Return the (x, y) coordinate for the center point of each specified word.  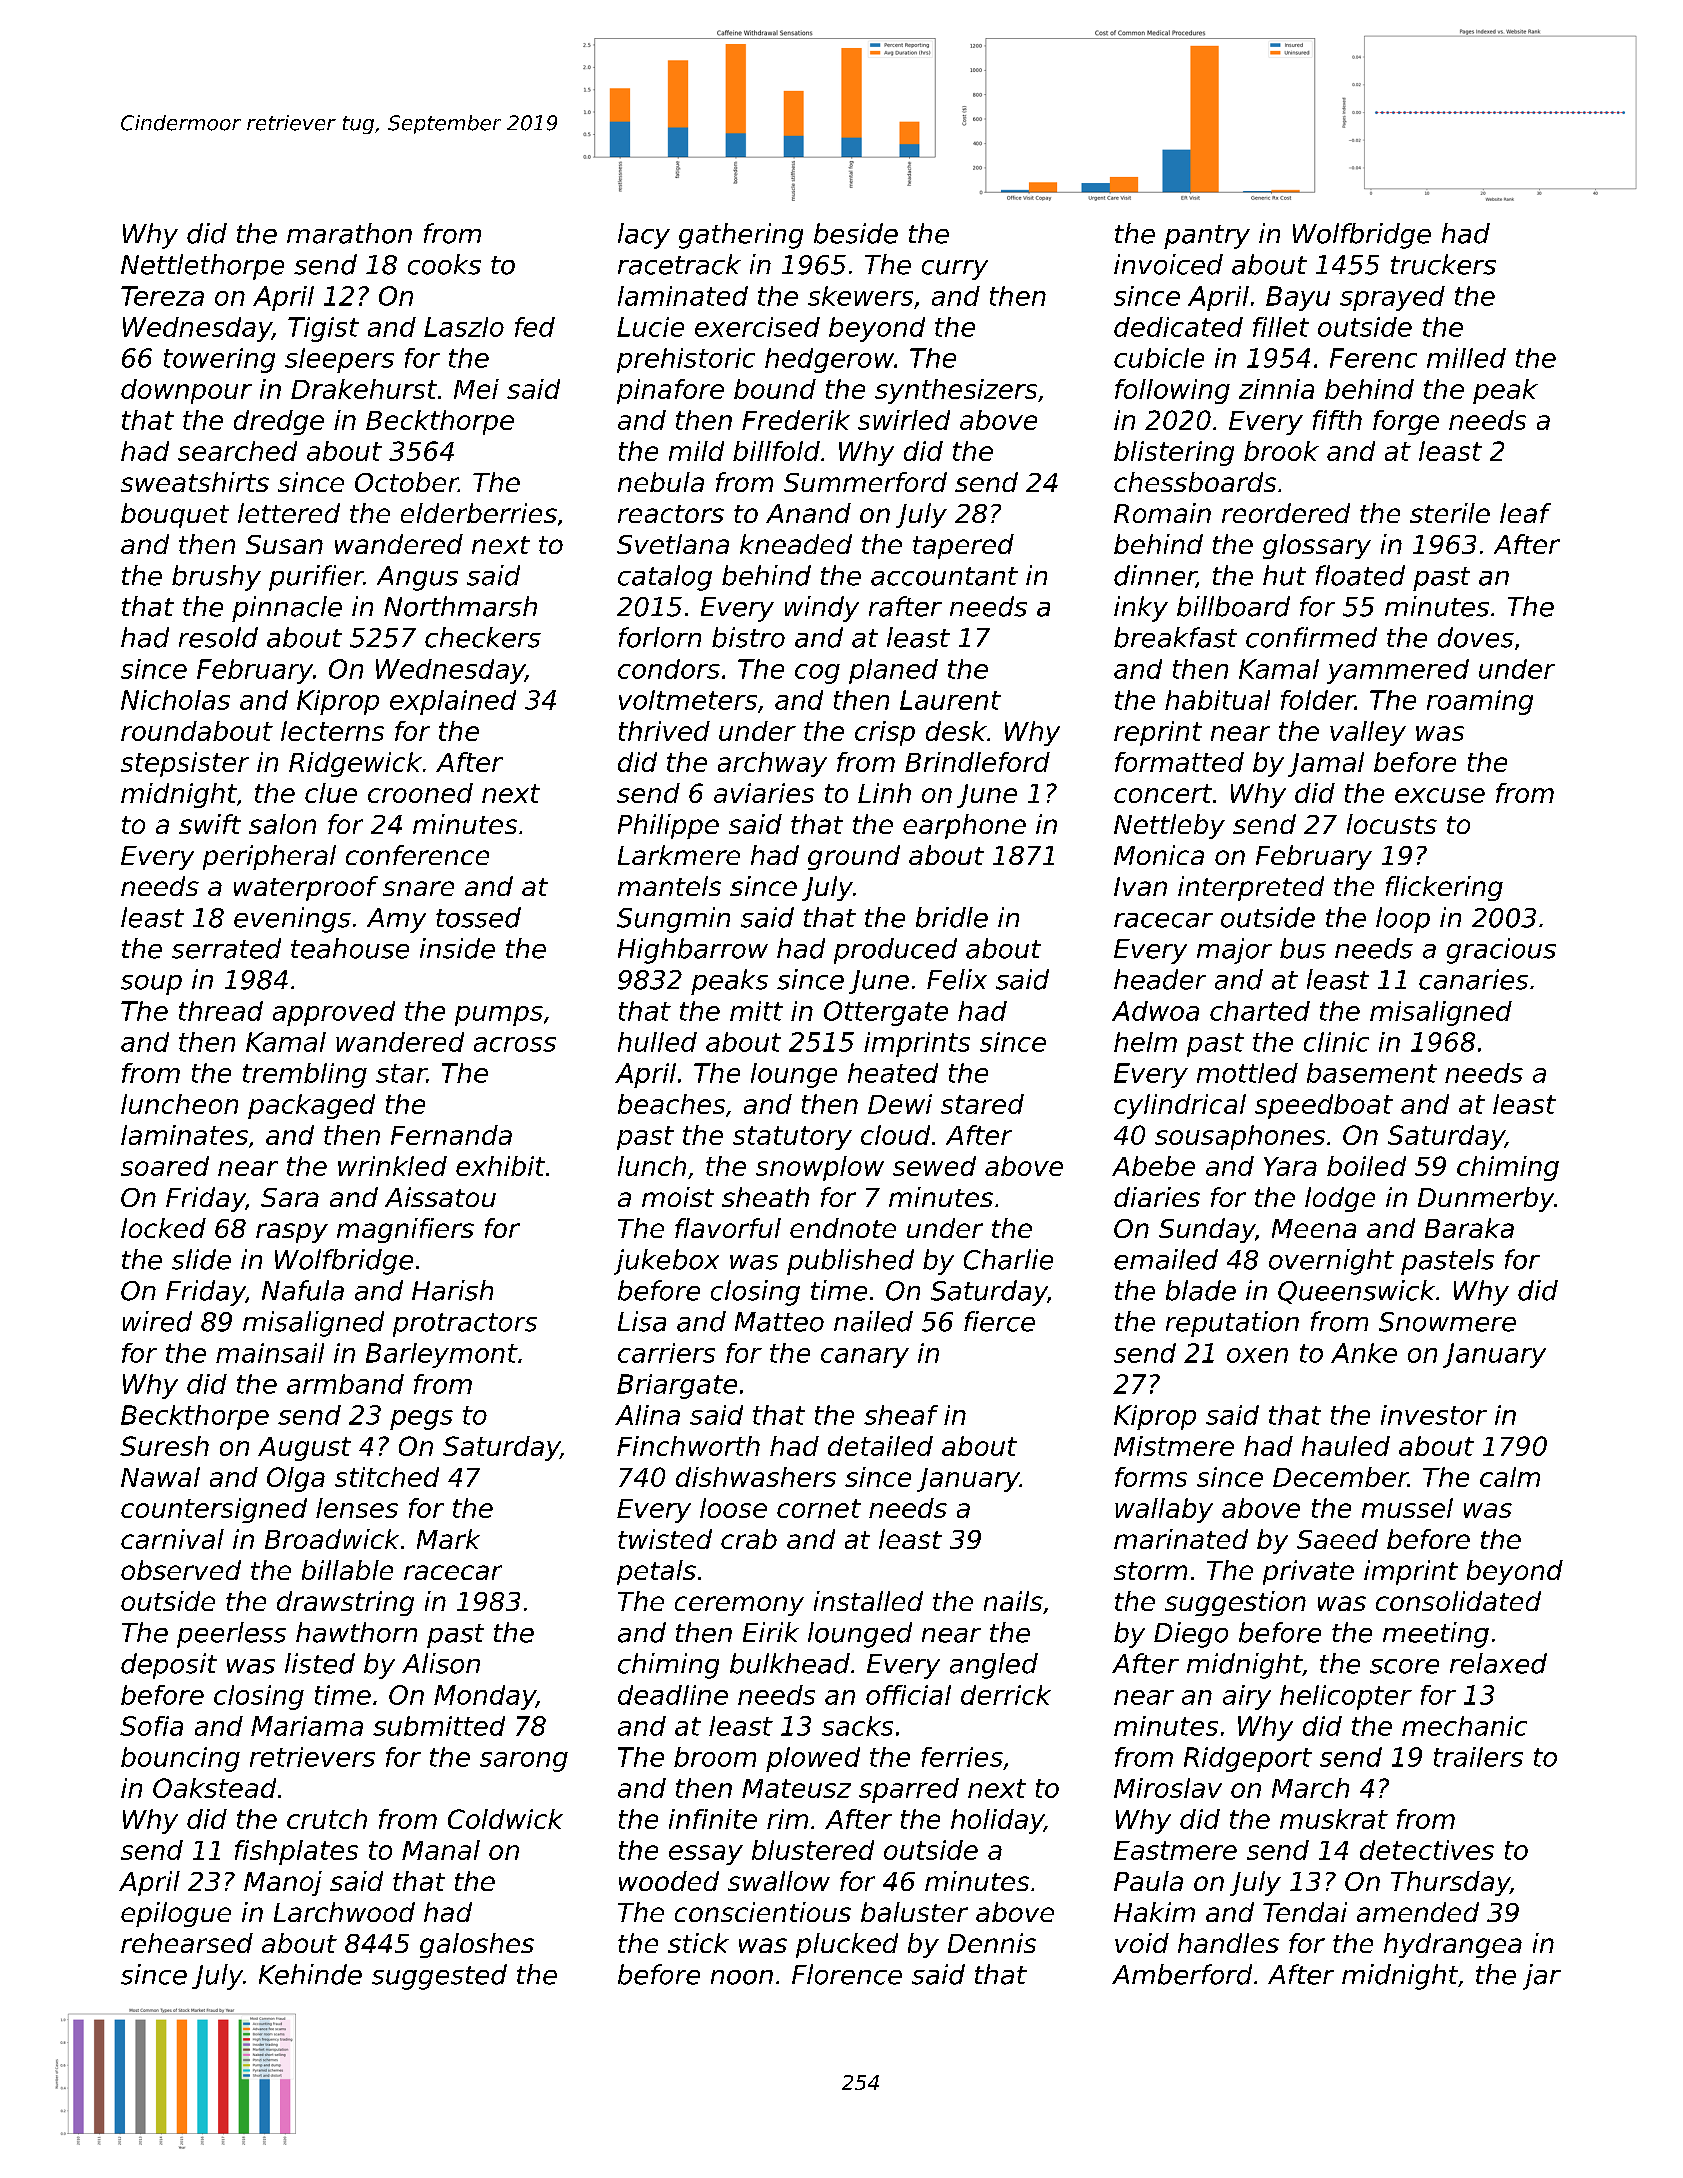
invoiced (1168, 264)
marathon (349, 233)
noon (742, 1977)
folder (1318, 700)
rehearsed (187, 1943)
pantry (1207, 237)
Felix (957, 979)
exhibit (500, 1166)
